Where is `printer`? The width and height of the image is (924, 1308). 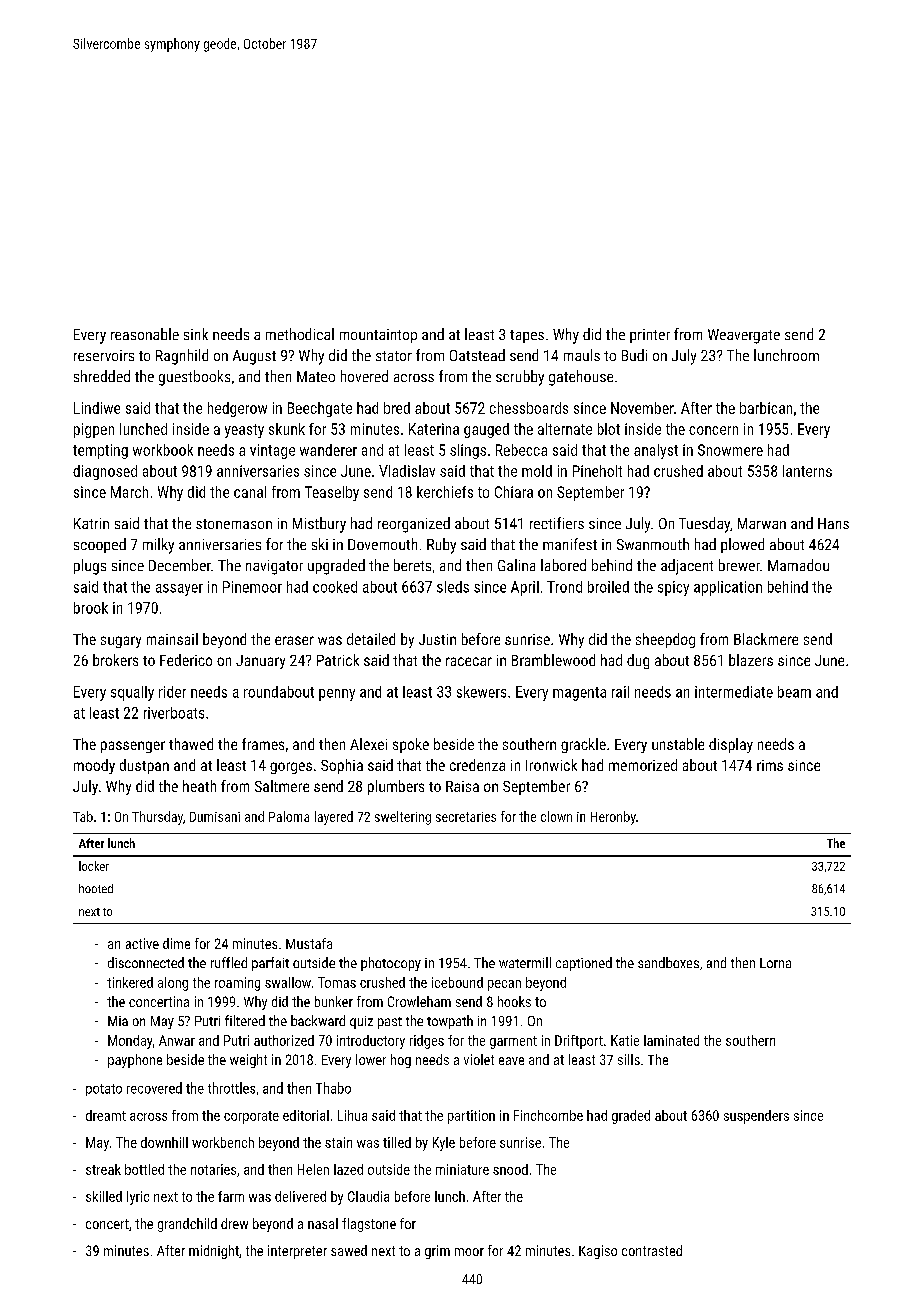 printer is located at coordinates (650, 336).
